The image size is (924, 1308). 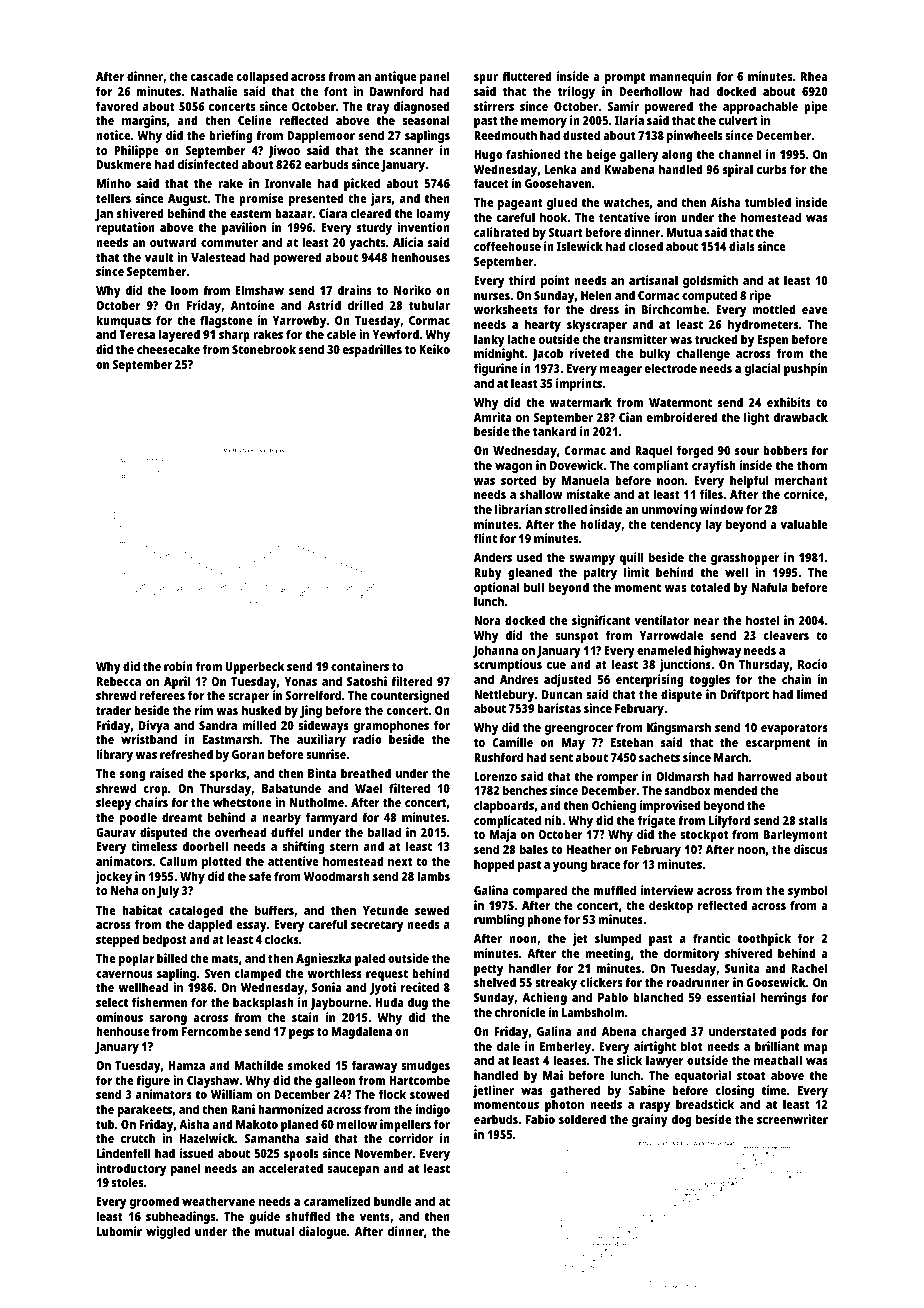 I want to click on Mathilde, so click(x=259, y=1065).
